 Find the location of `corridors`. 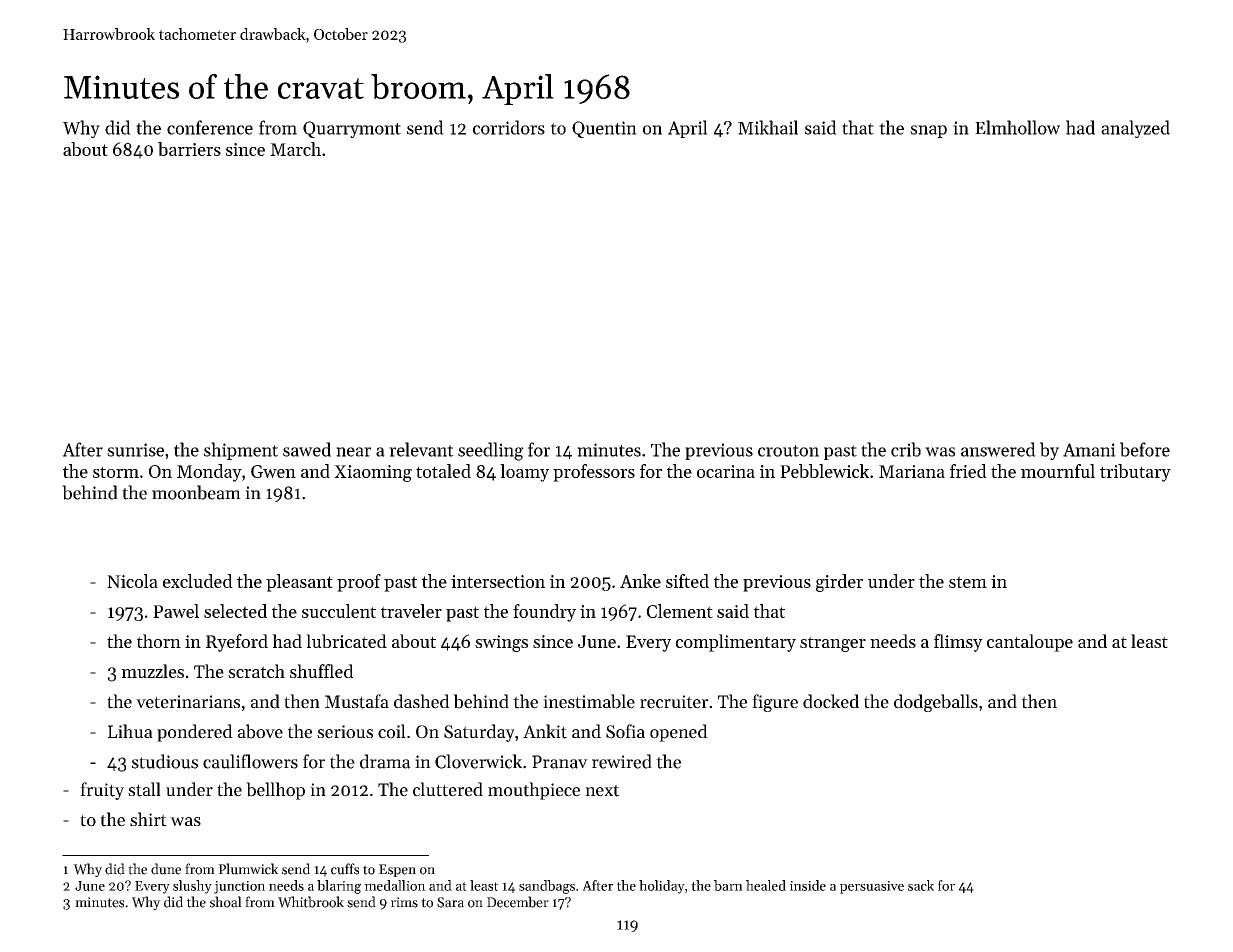

corridors is located at coordinates (509, 127).
